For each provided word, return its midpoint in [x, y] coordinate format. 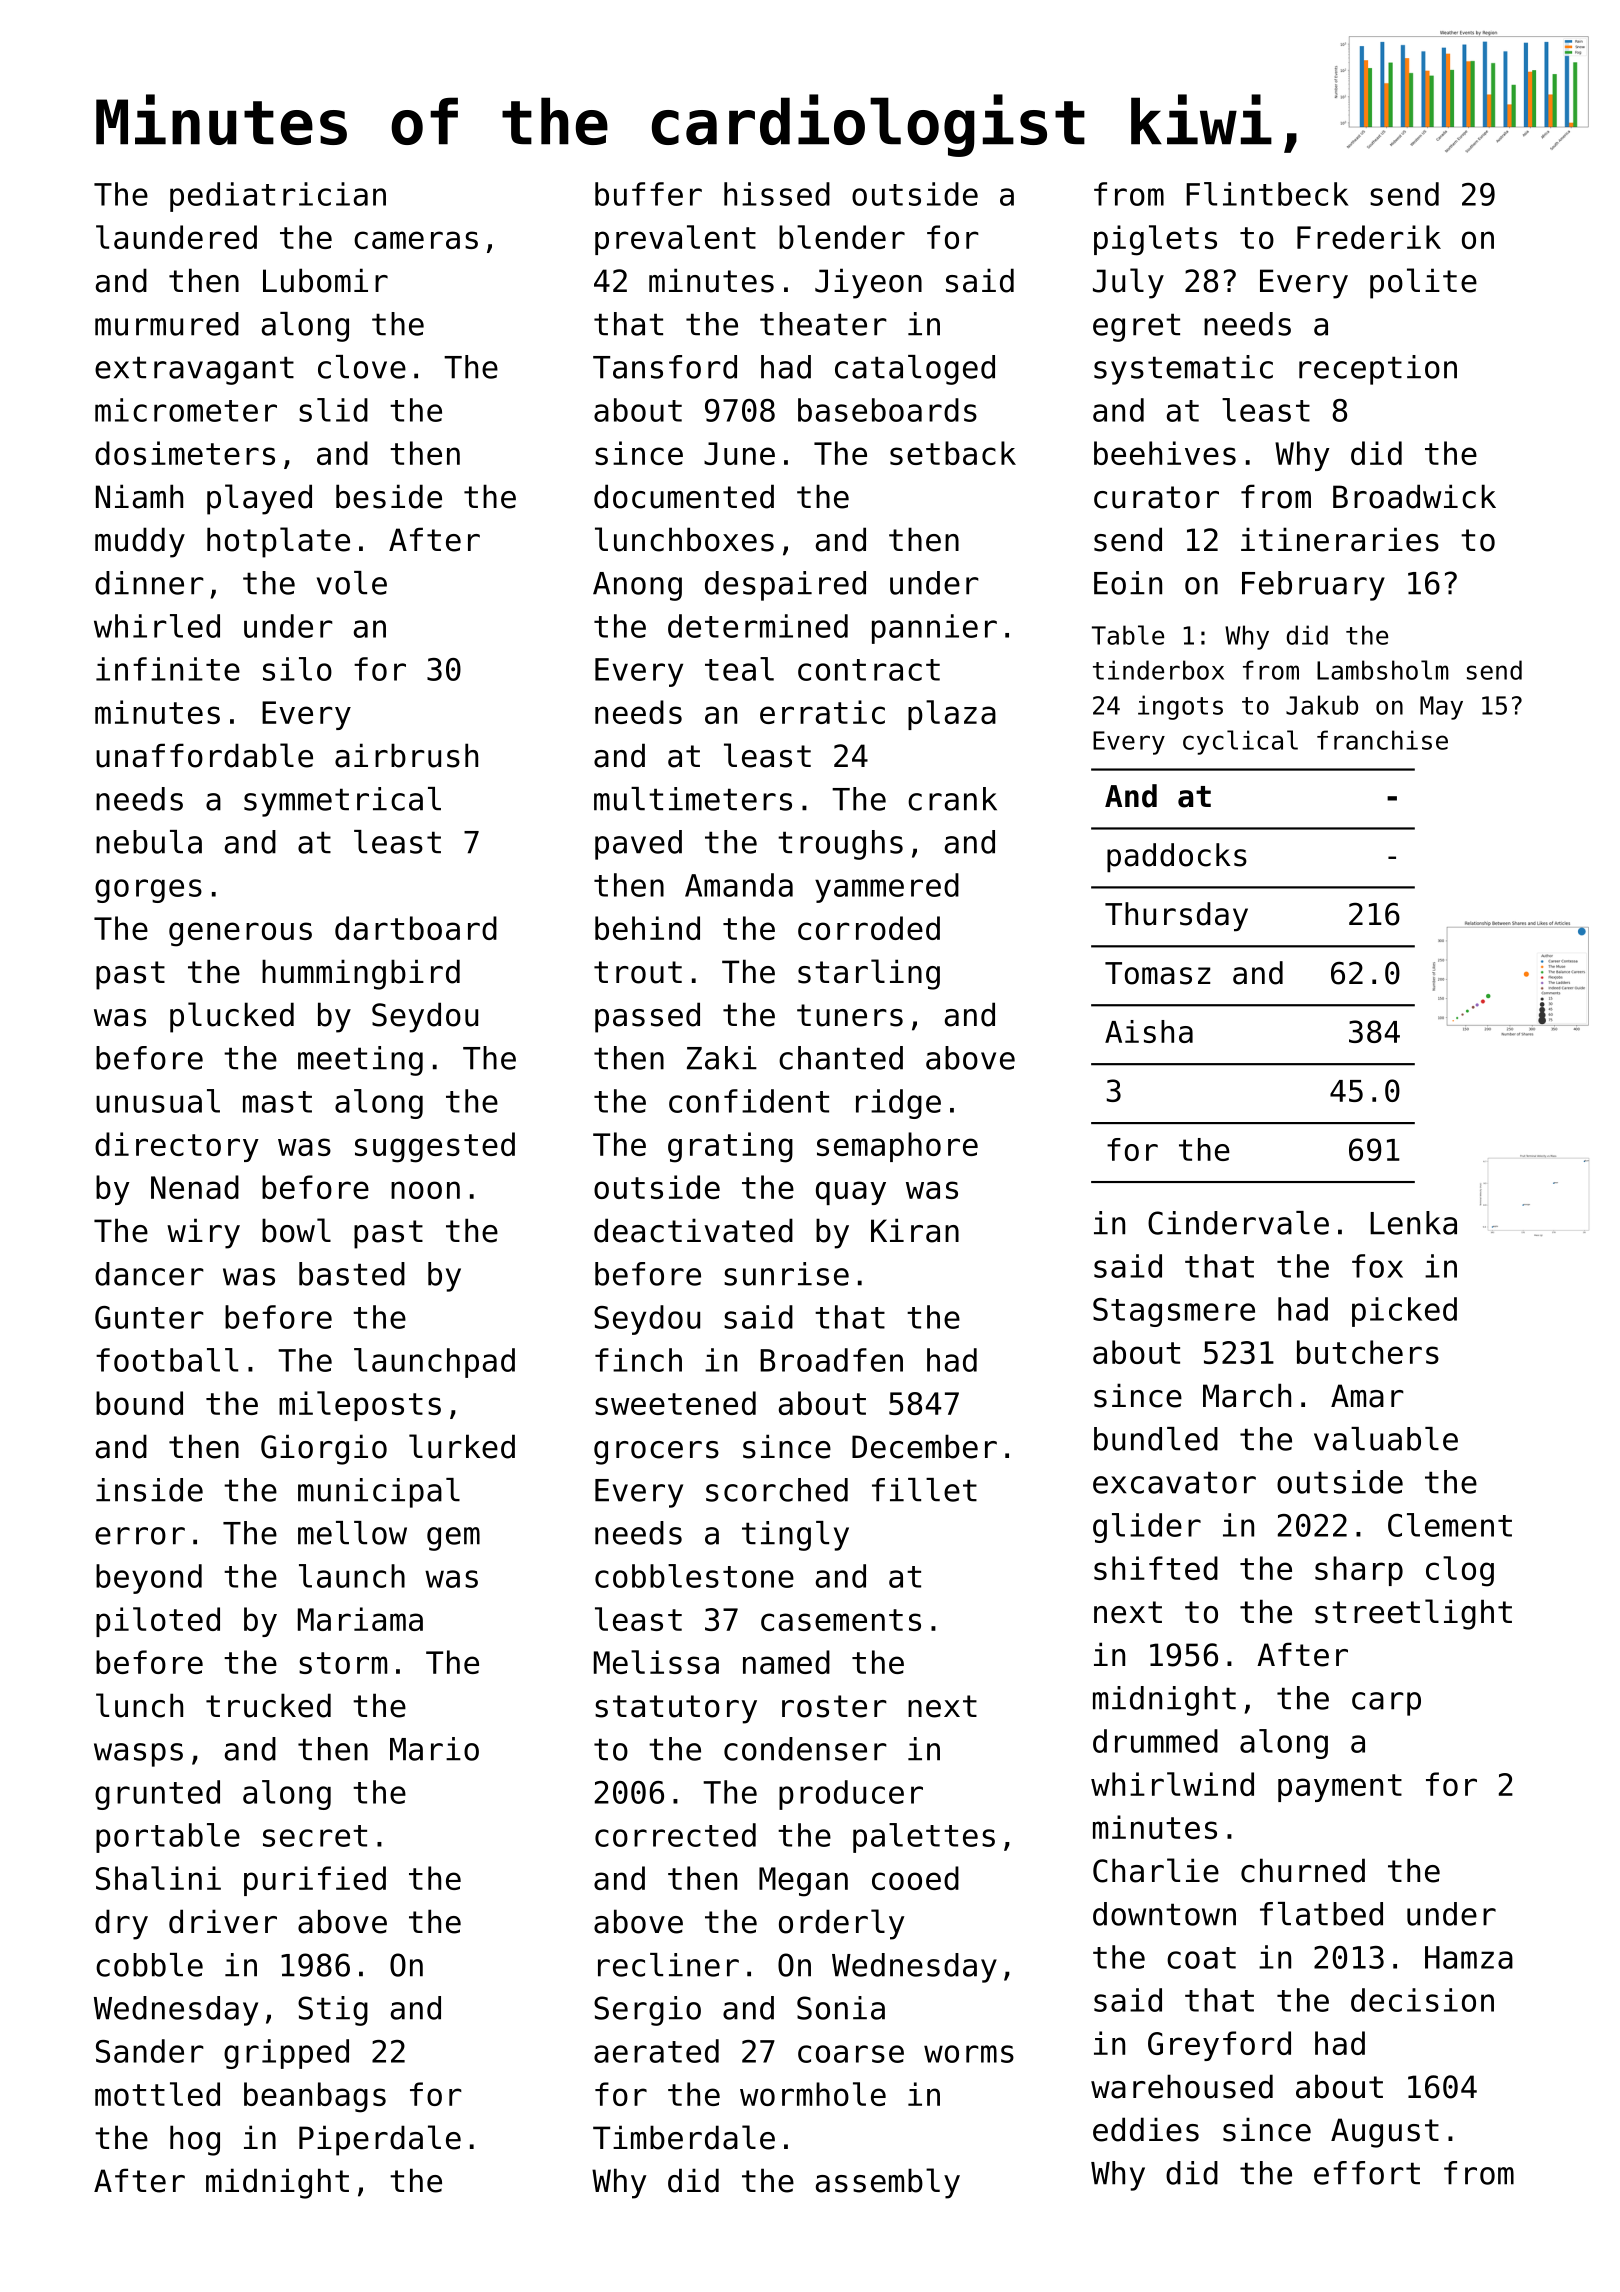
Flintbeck [1267, 194]
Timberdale [684, 2137]
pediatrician [278, 197]
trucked [268, 1705]
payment [1340, 1788]
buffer [648, 194]
